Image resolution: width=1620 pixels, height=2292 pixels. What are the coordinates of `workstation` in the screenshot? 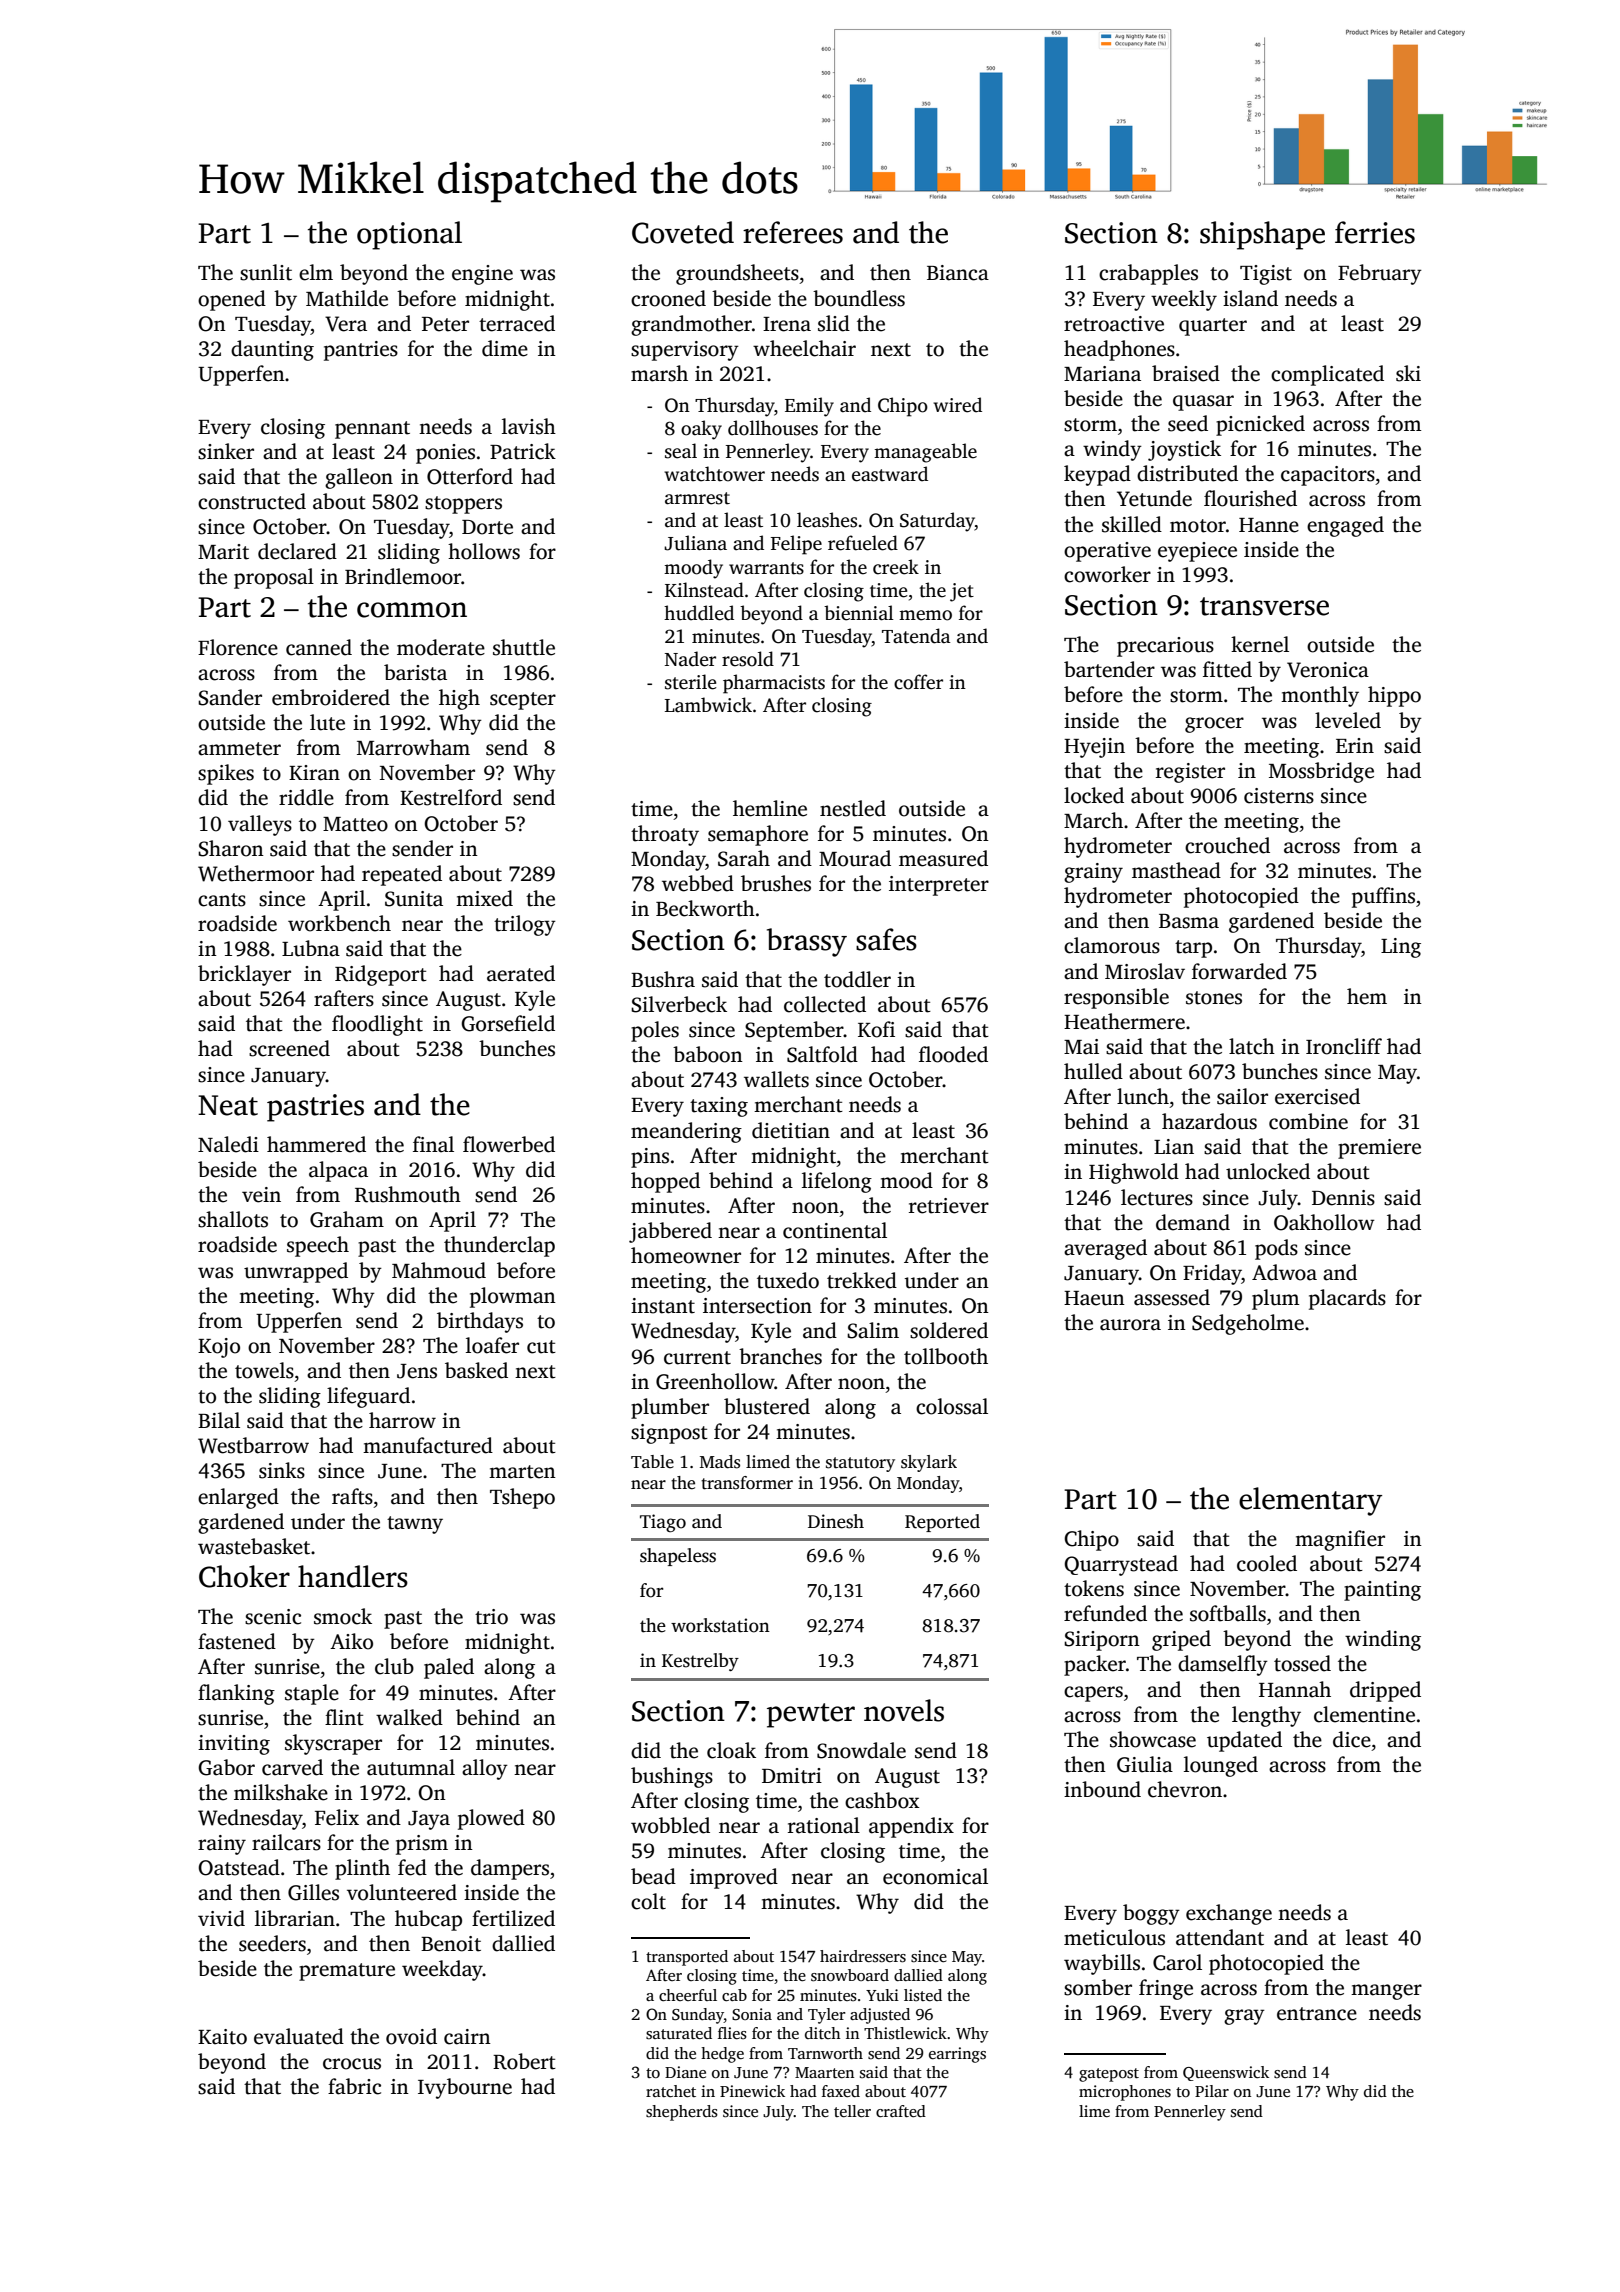 It's located at (720, 1625).
